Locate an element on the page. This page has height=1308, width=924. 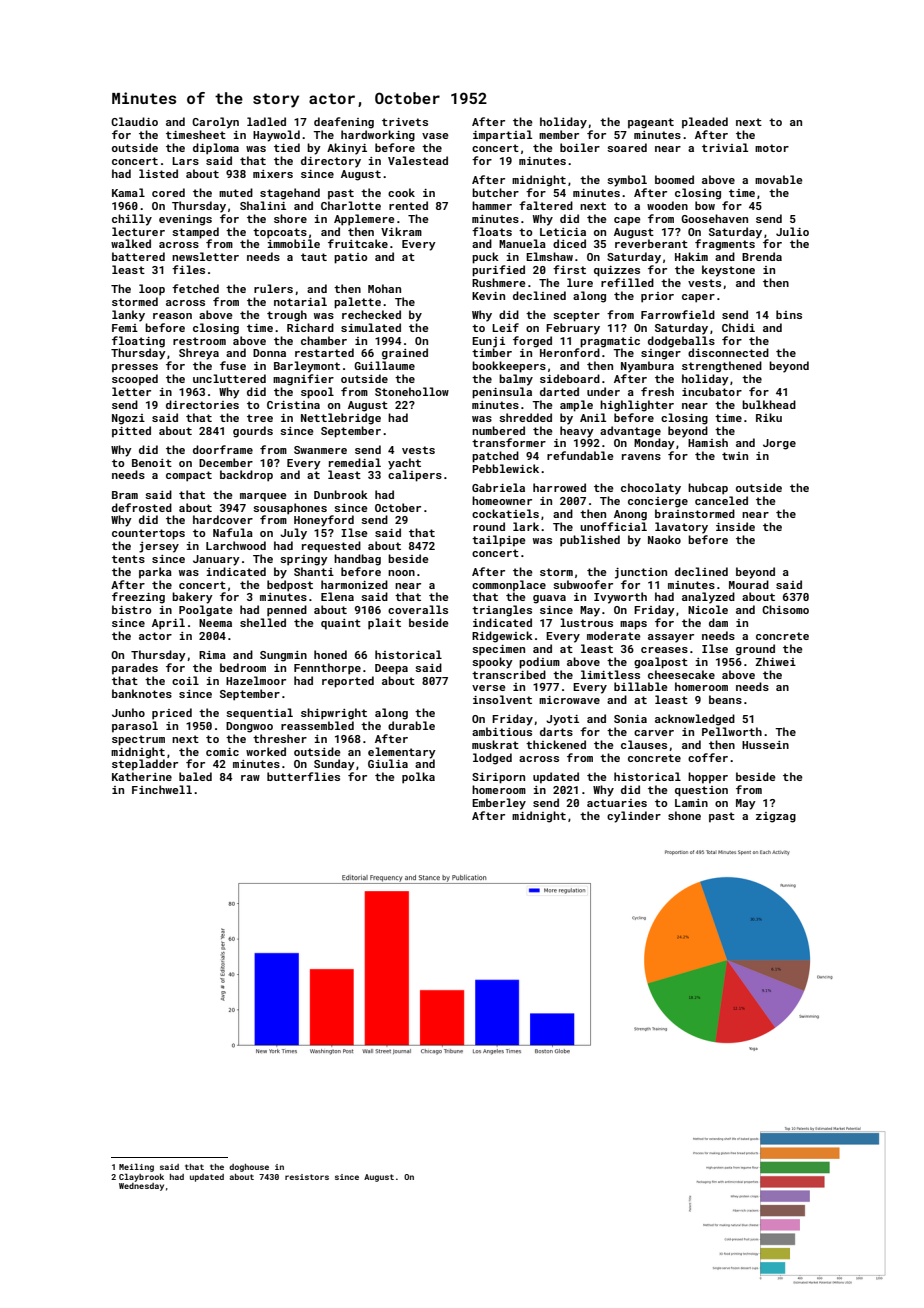
cylinder is located at coordinates (634, 817).
